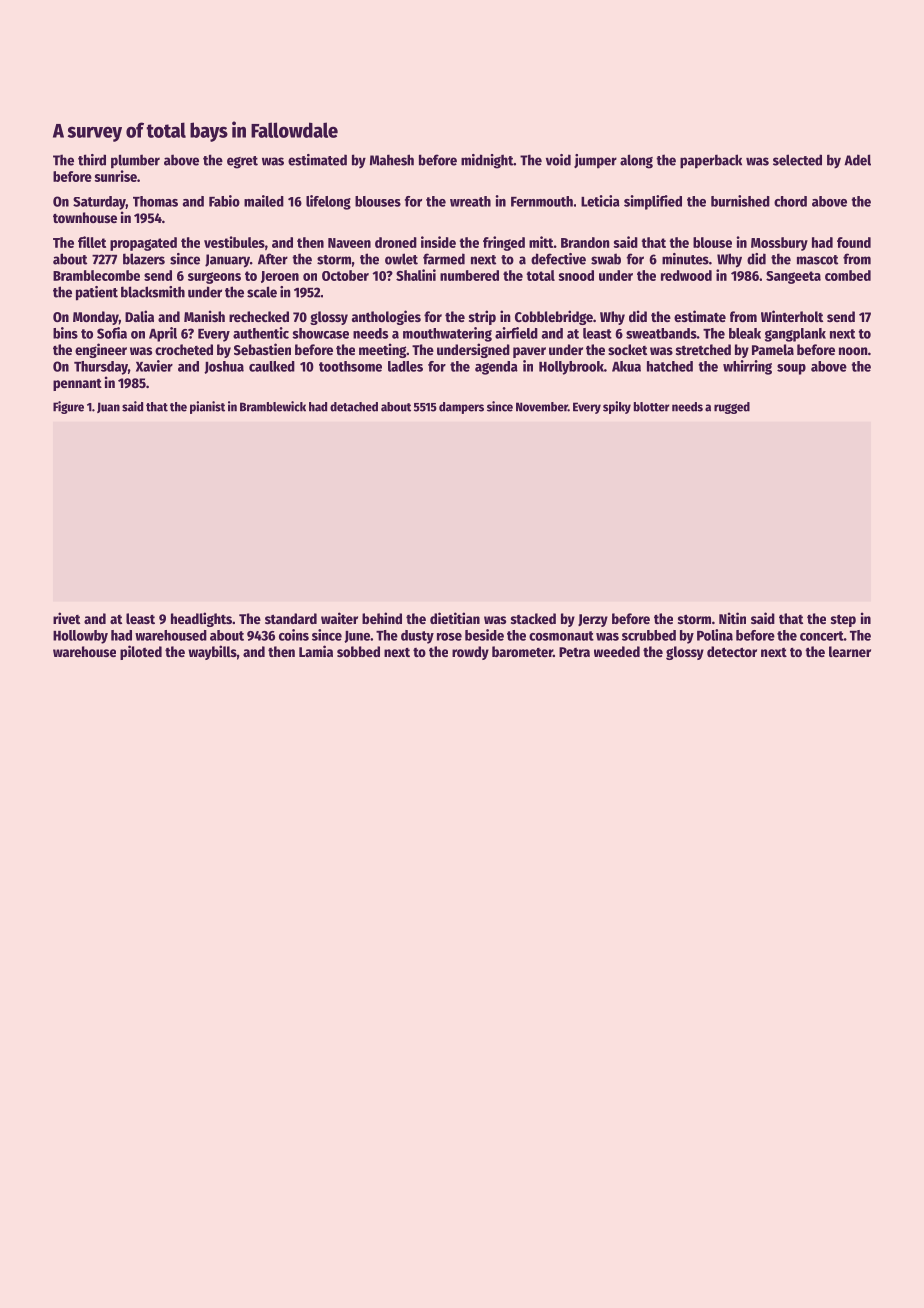 The height and width of the image is (1308, 924). What do you see at coordinates (108, 407) in the image?
I see `Juan` at bounding box center [108, 407].
